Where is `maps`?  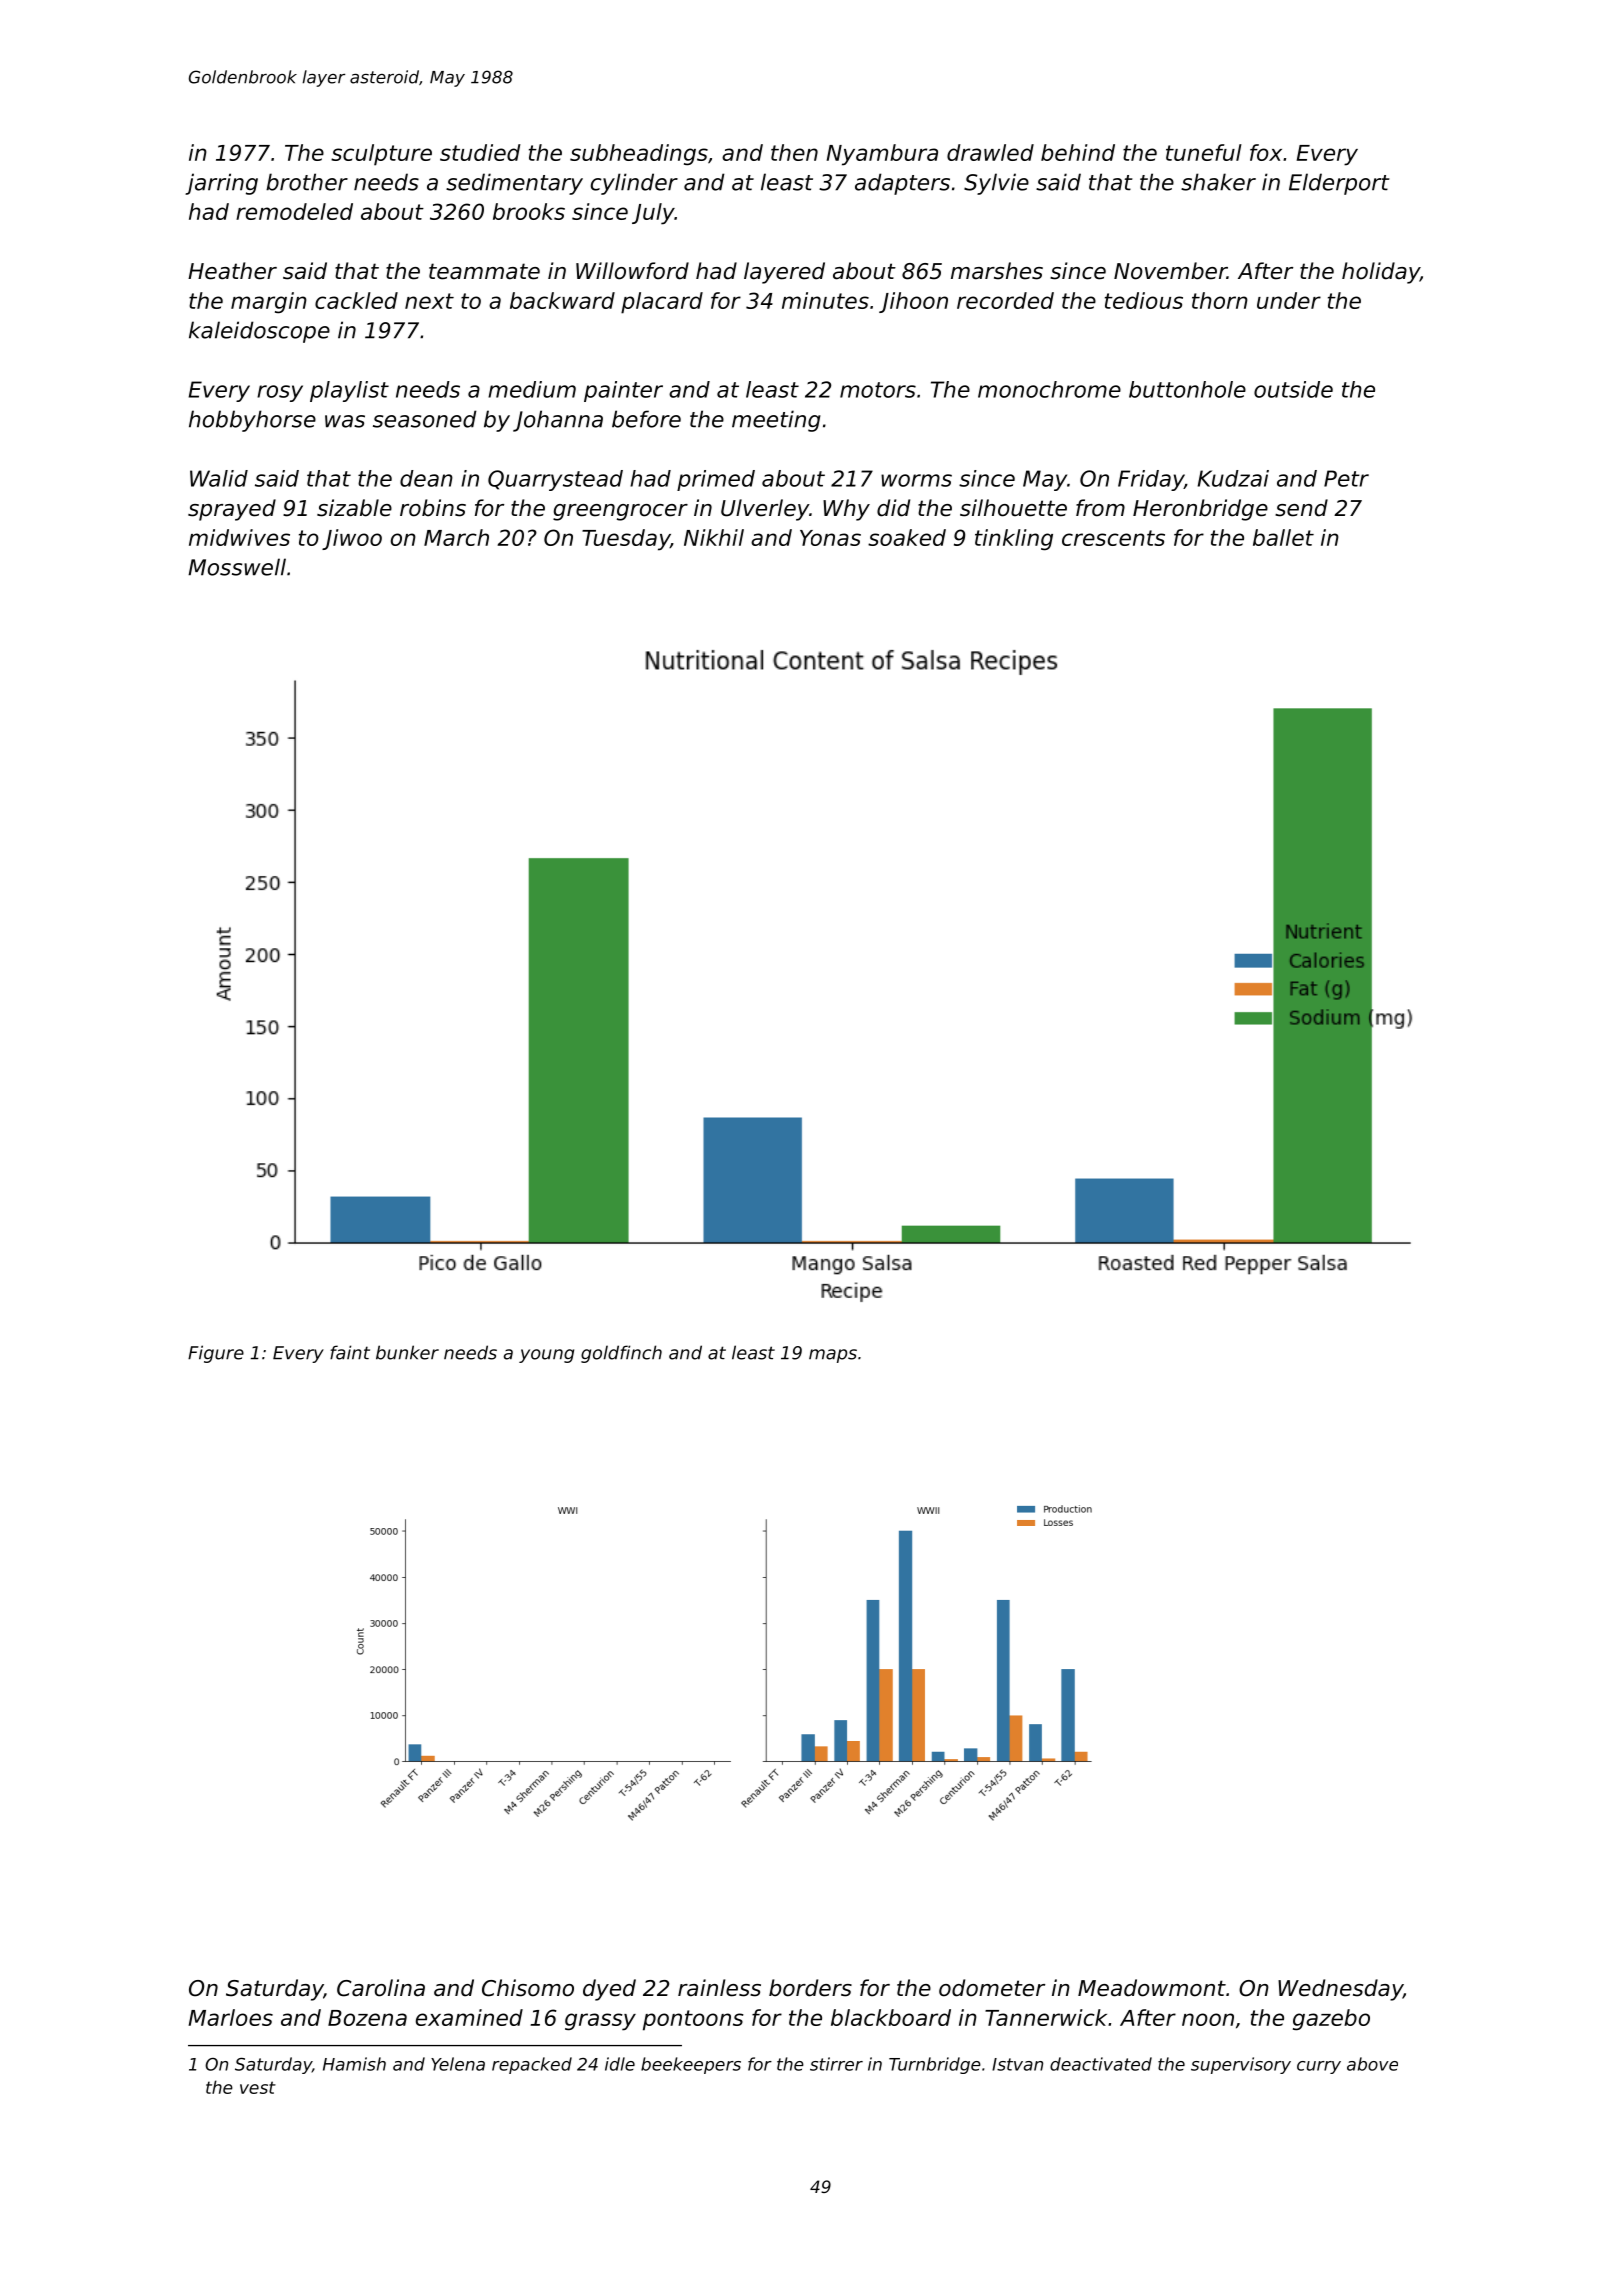 maps is located at coordinates (833, 1356).
